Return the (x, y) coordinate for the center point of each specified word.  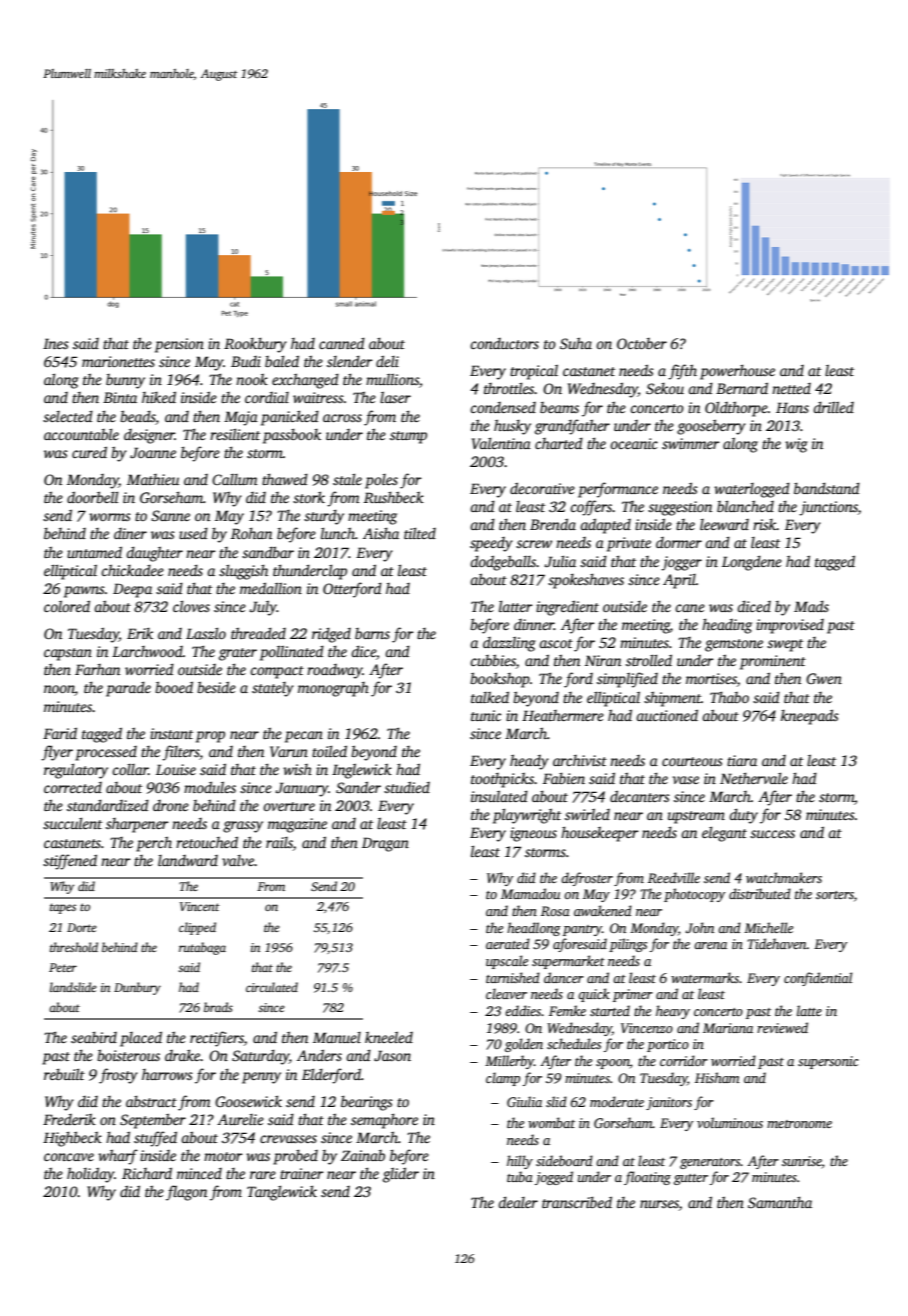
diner (130, 533)
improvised (790, 626)
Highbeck (72, 1139)
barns (372, 633)
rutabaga (202, 948)
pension (179, 345)
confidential (818, 979)
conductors (504, 343)
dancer (564, 977)
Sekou (665, 388)
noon (59, 690)
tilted (420, 533)
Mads (811, 606)
